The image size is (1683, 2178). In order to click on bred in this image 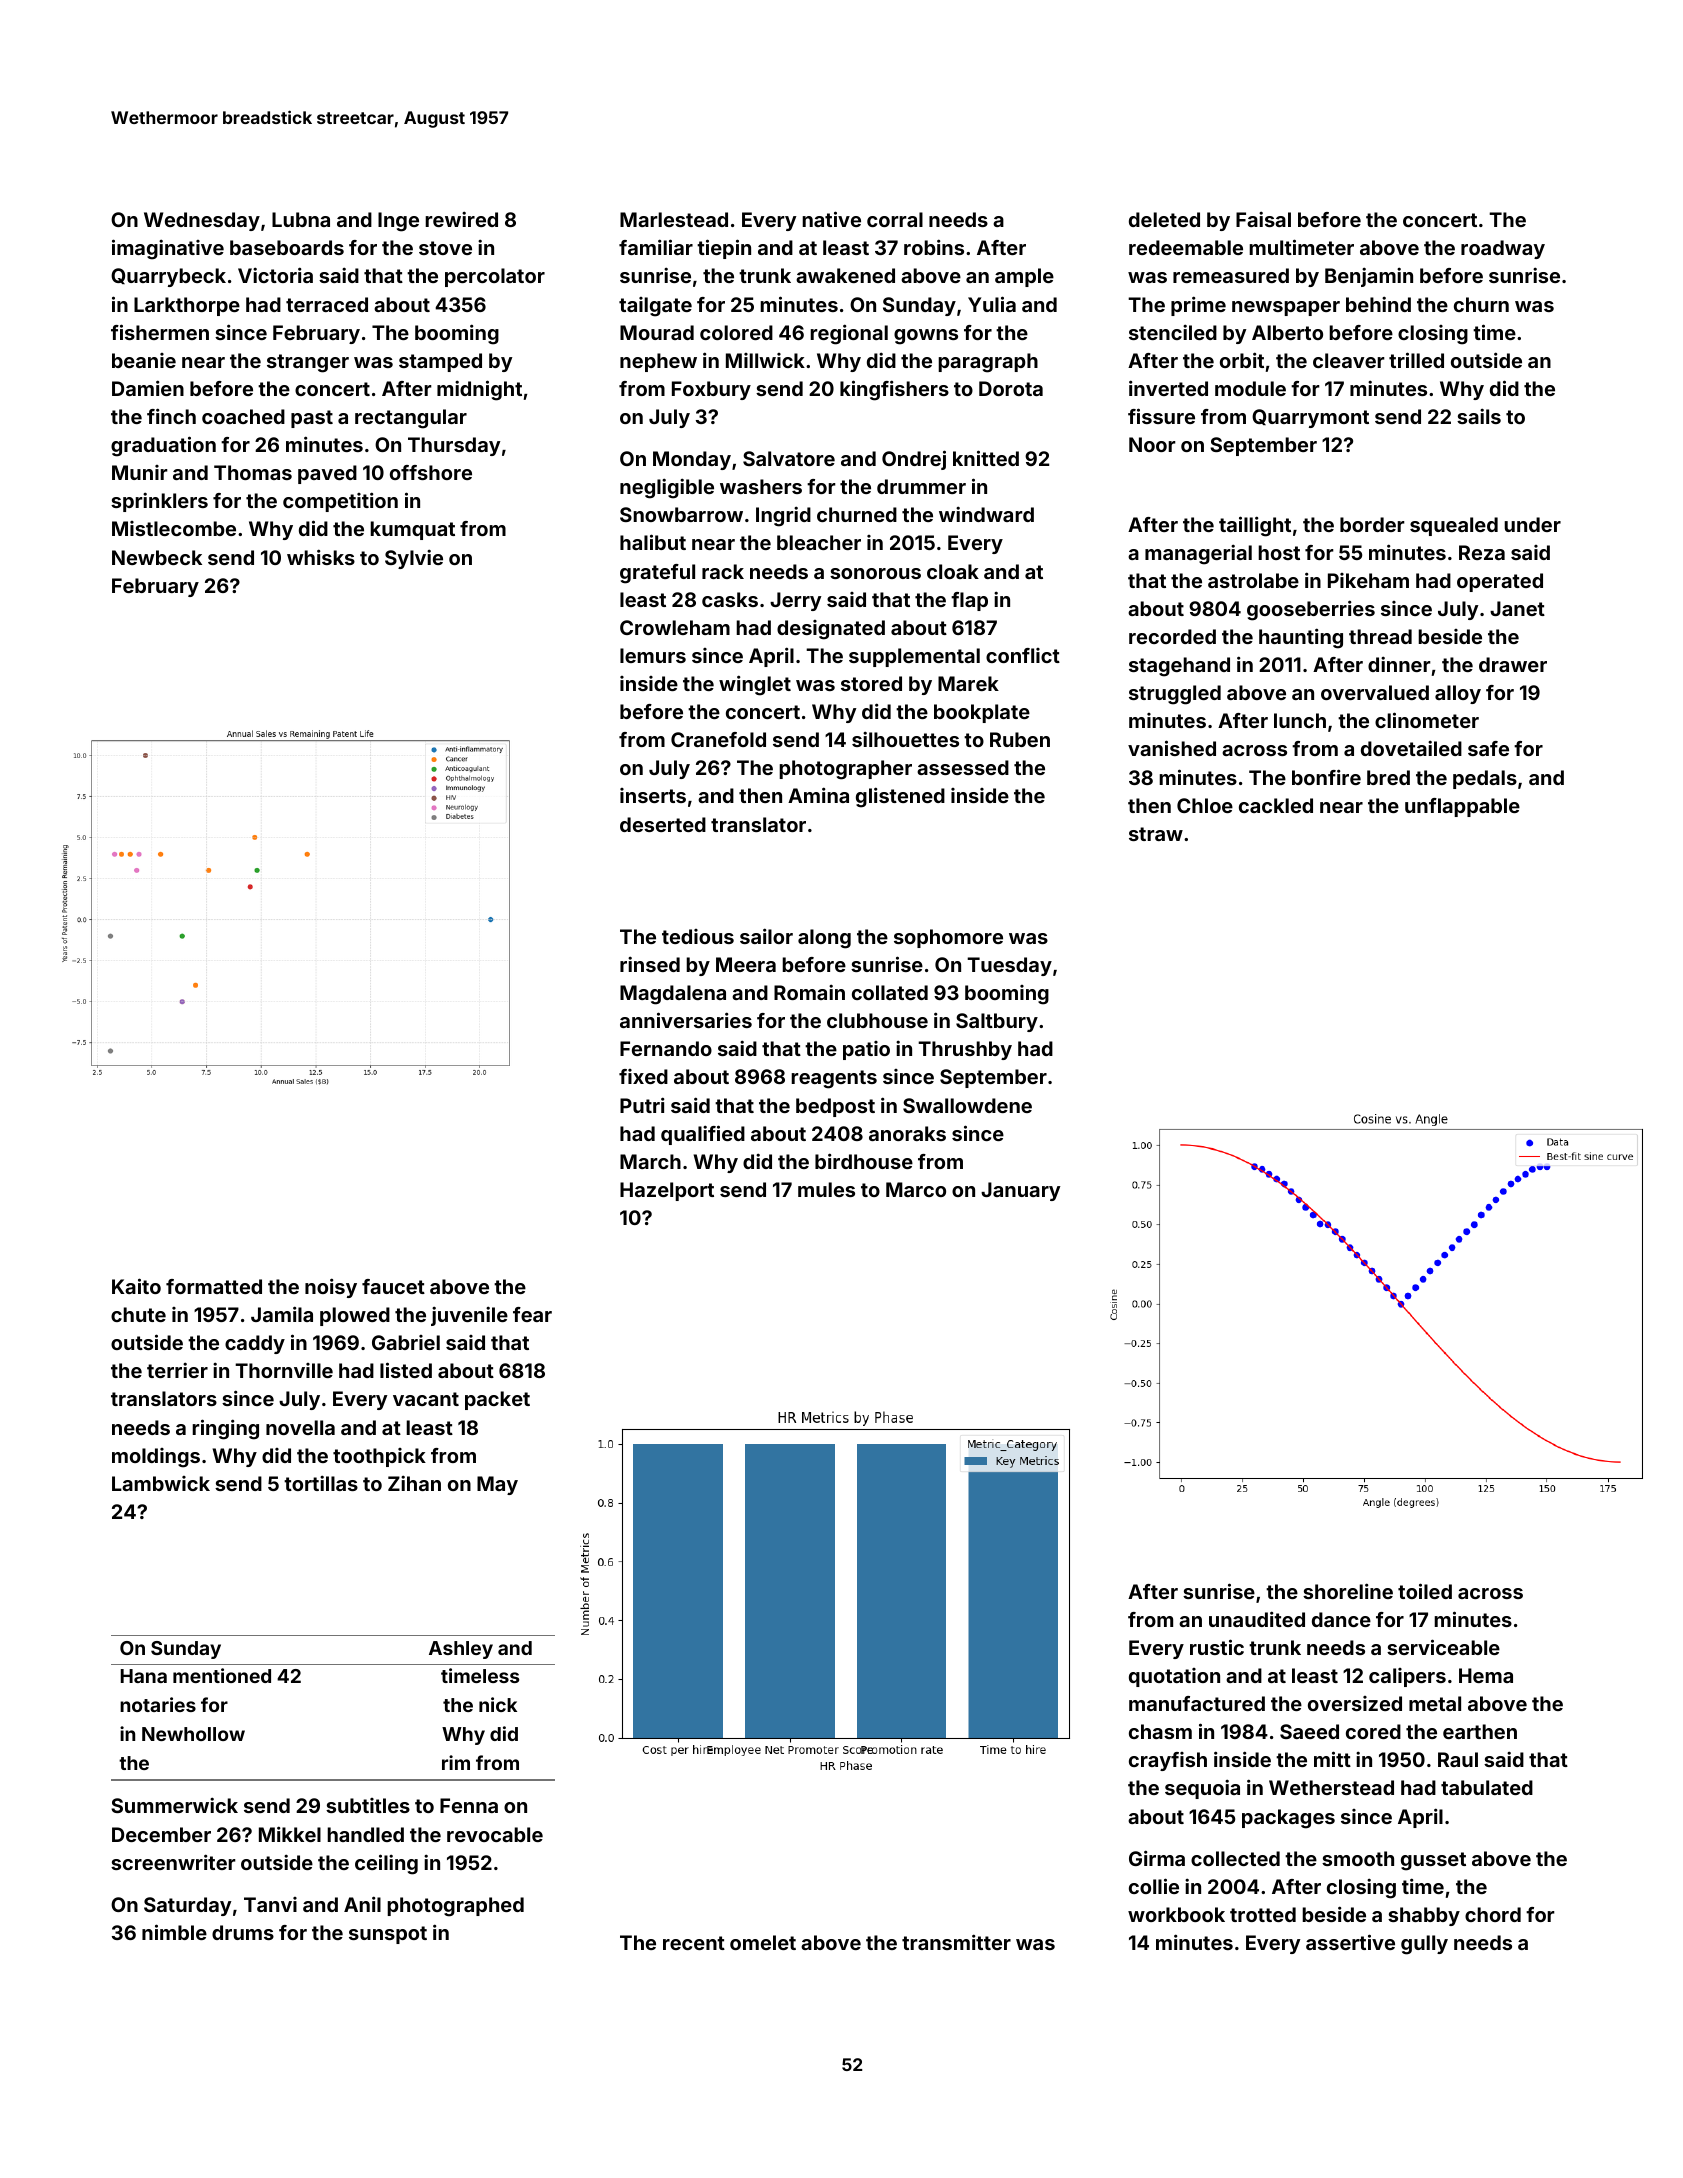, I will do `click(1388, 777)`.
